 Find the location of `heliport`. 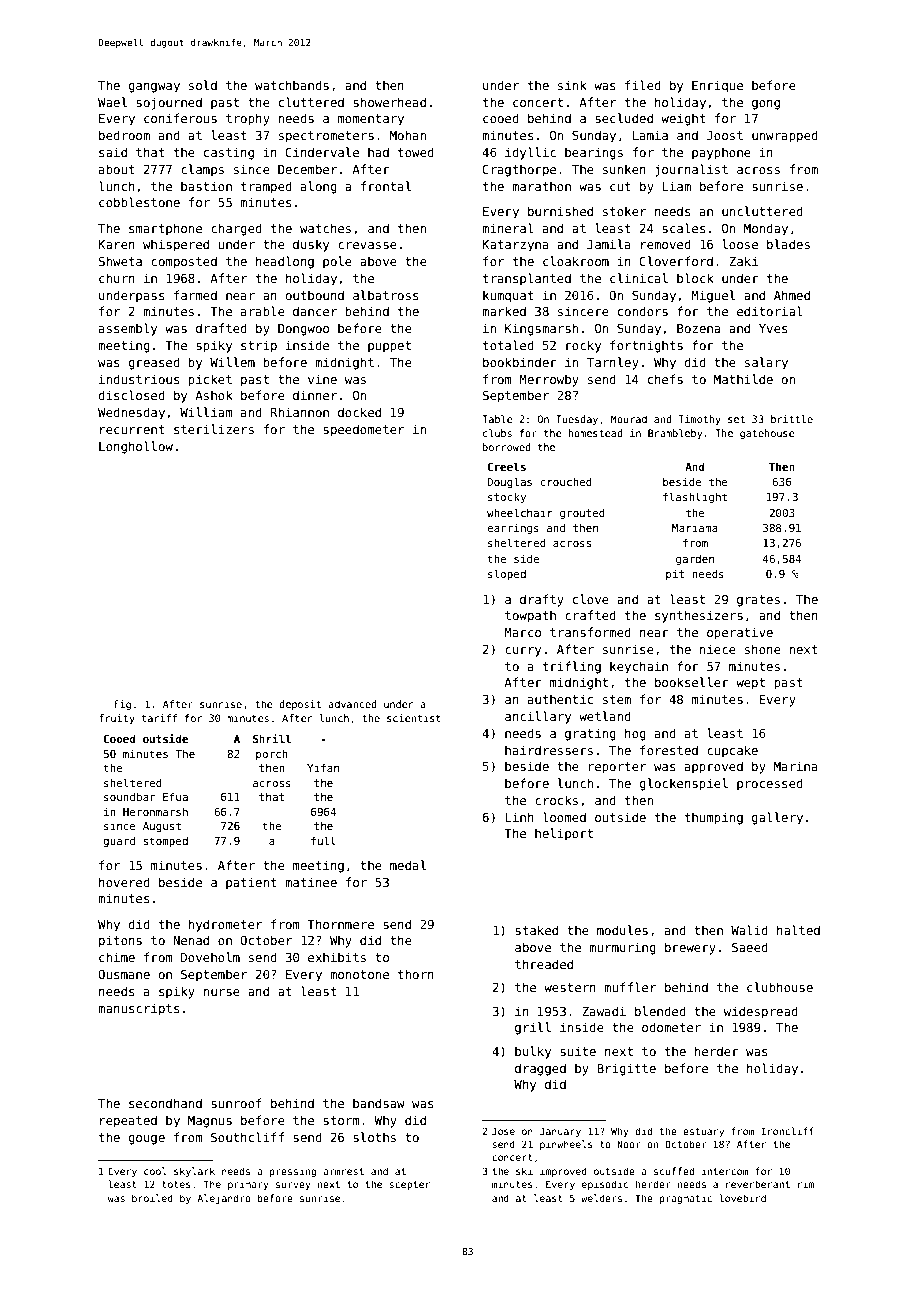

heliport is located at coordinates (564, 834).
